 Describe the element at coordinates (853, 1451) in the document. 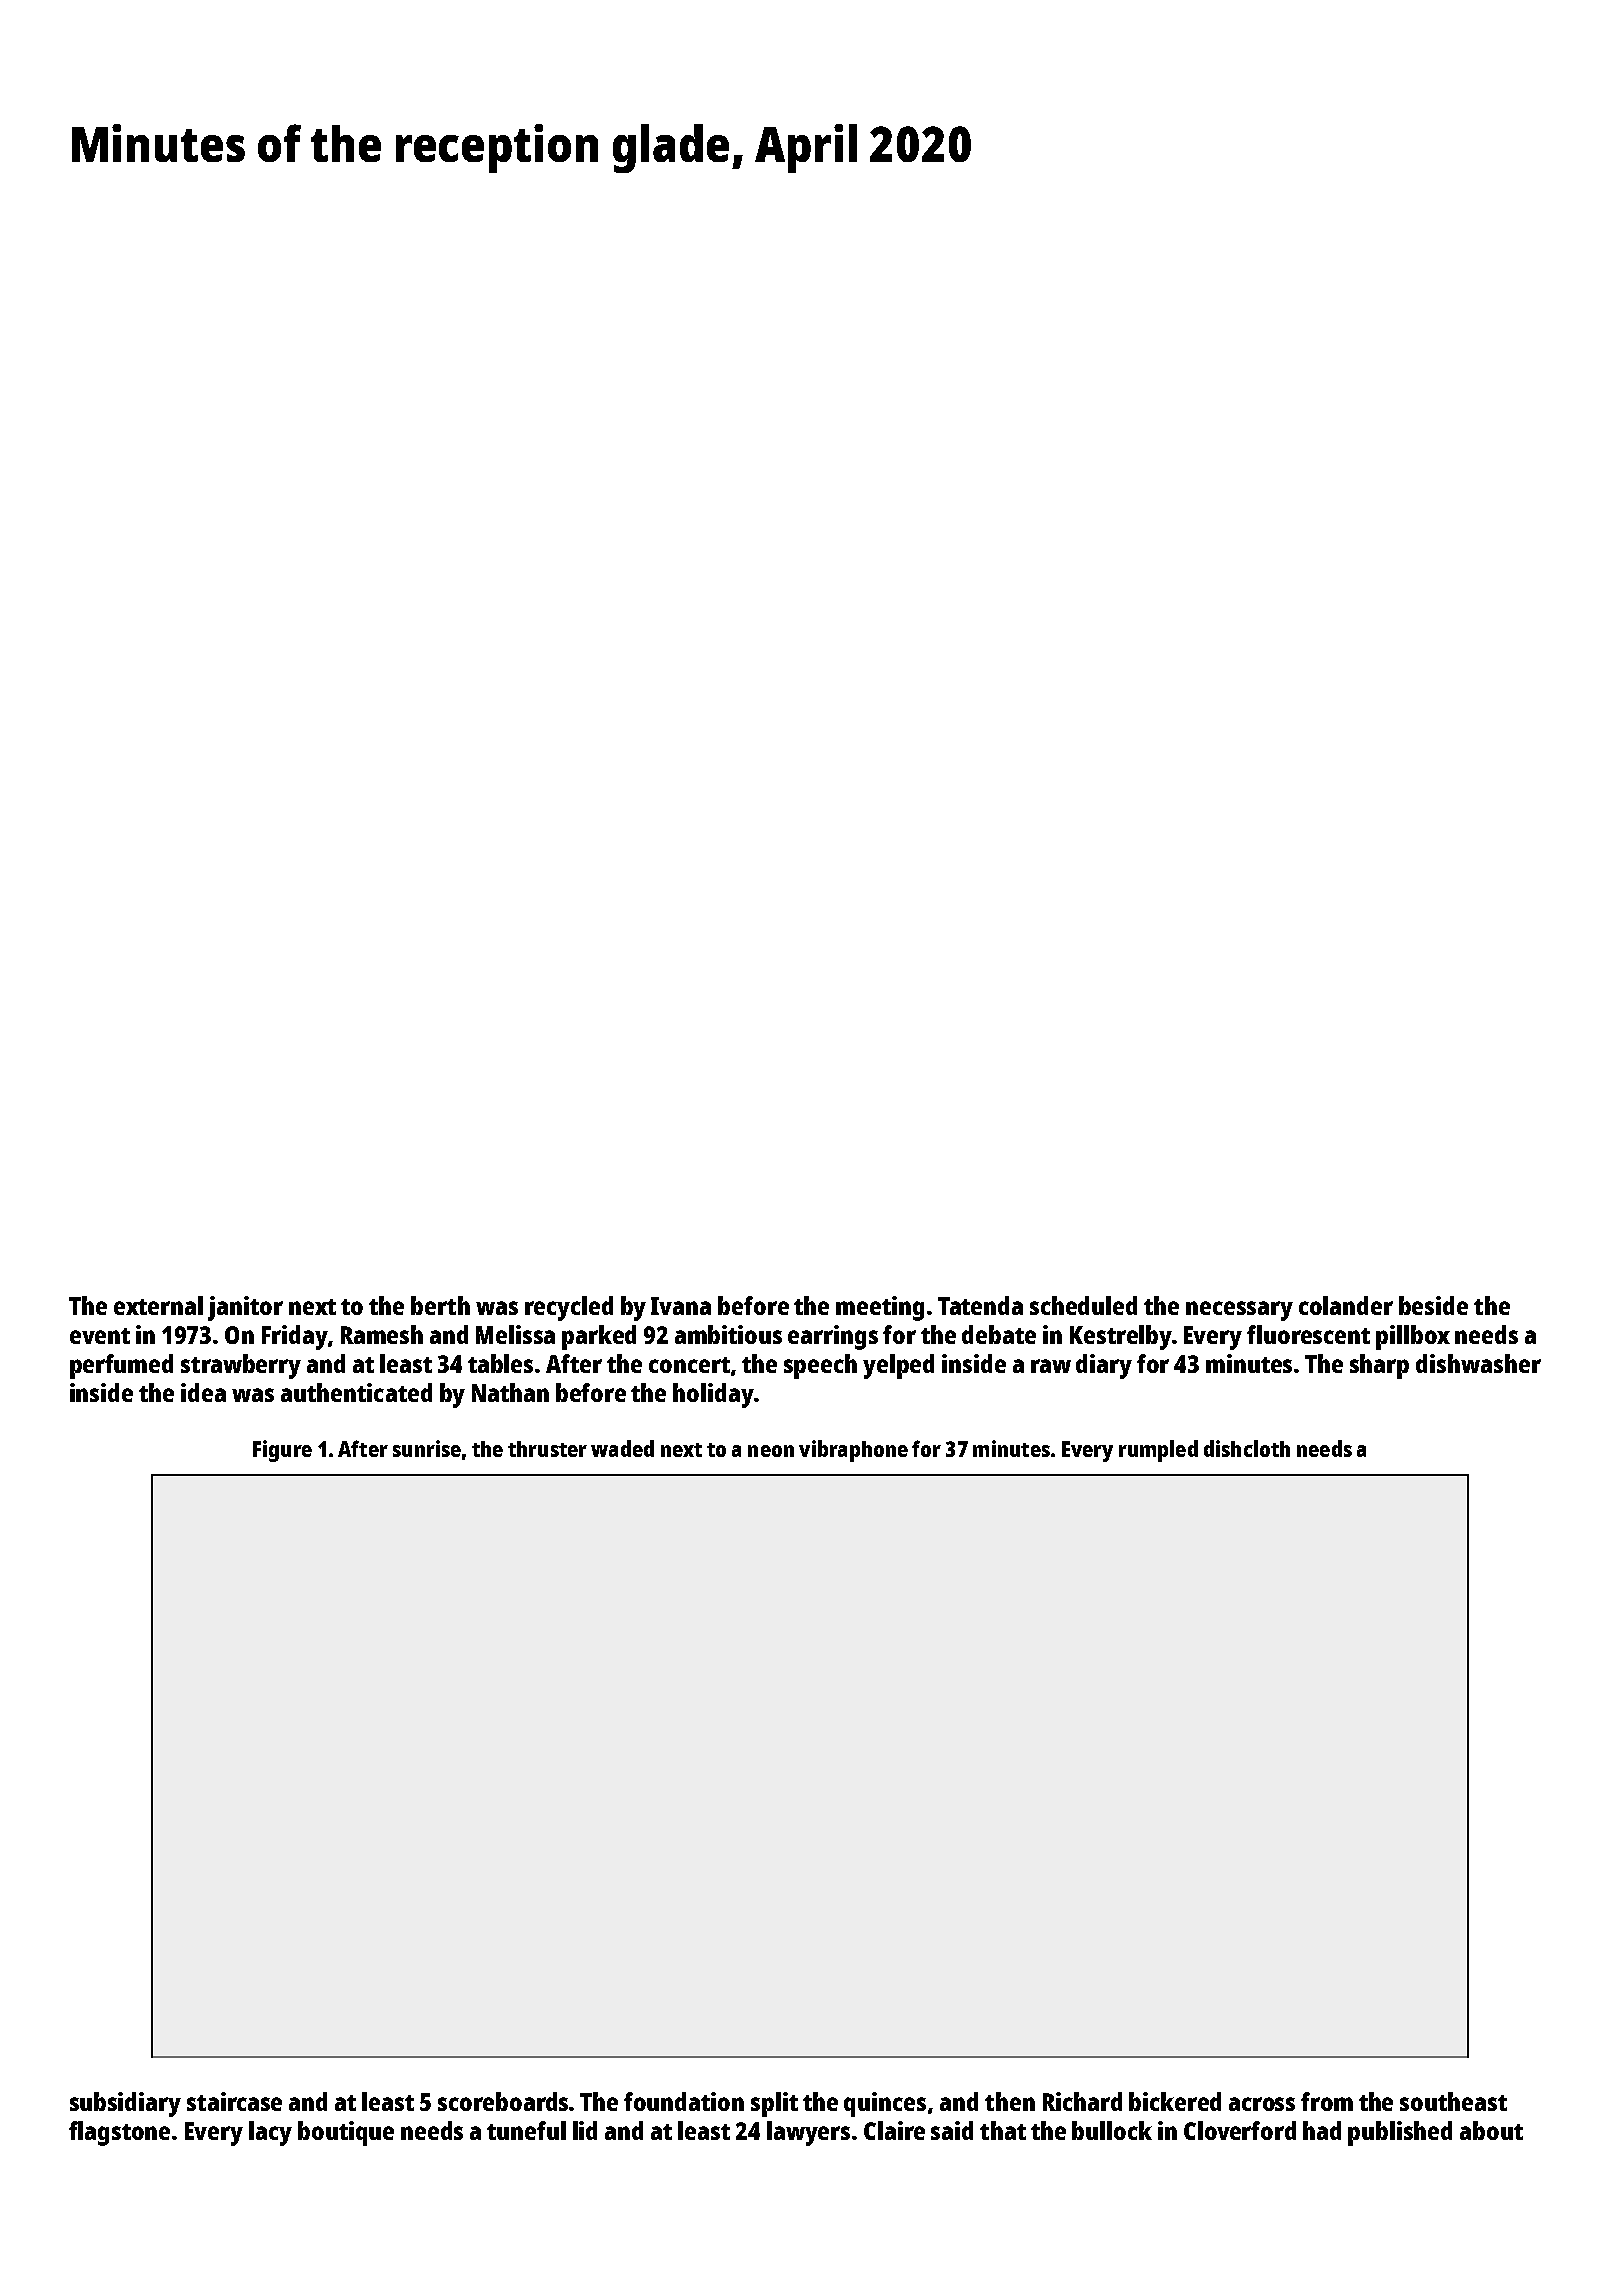

I see `vibraphone` at that location.
